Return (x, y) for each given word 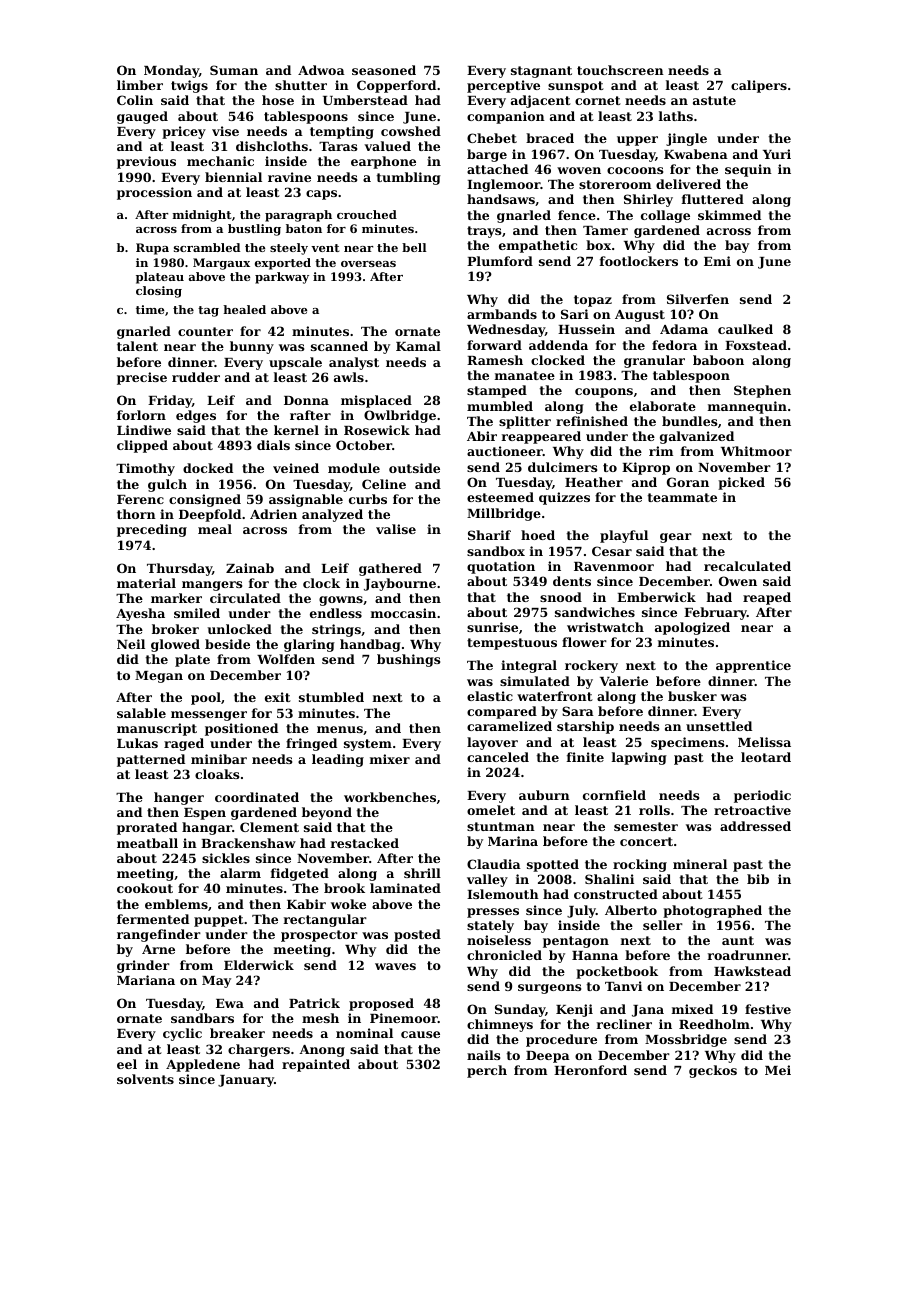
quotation (501, 567)
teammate (682, 497)
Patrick (314, 1003)
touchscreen (620, 70)
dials (273, 445)
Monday (171, 71)
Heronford (590, 1070)
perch (487, 1071)
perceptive (503, 86)
